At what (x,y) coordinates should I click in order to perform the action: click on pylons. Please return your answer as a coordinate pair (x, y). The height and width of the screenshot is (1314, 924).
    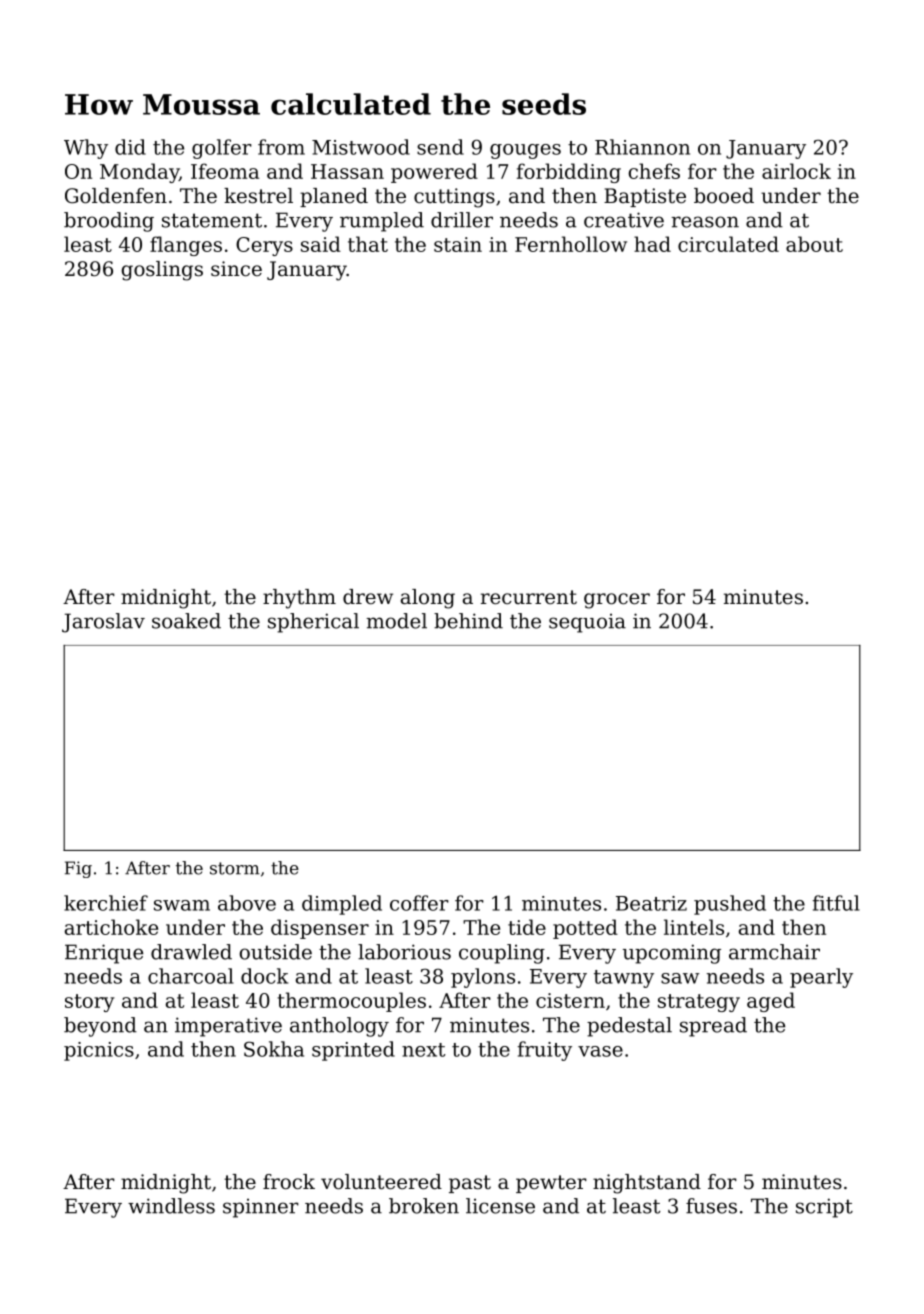
    Looking at the image, I should click on (483, 978).
